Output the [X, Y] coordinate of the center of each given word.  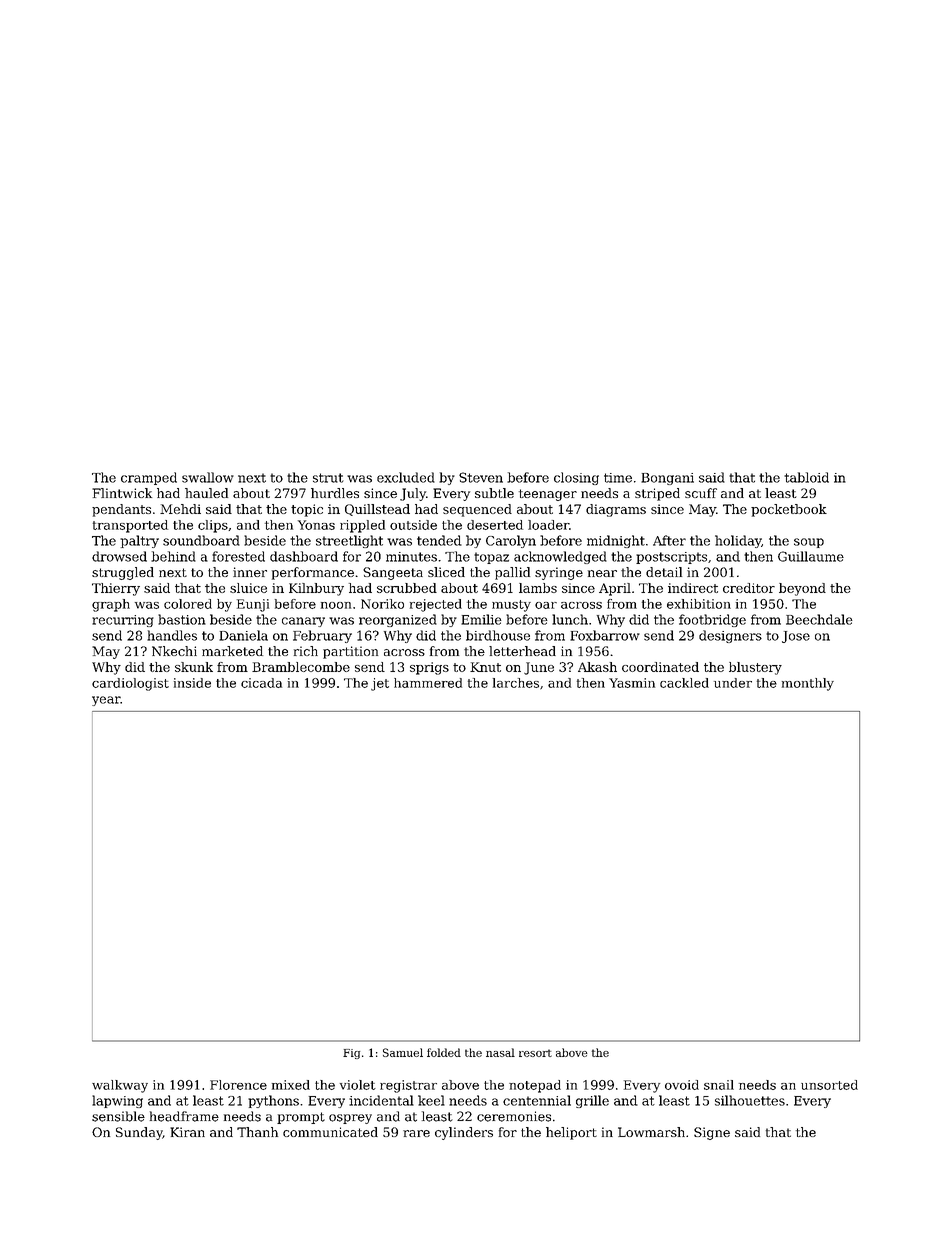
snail [719, 1085]
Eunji [253, 605]
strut [328, 478]
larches [516, 683]
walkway [120, 1086]
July [413, 494]
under [733, 683]
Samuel [403, 1052]
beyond [802, 589]
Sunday [139, 1133]
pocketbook [789, 510]
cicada [261, 683]
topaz [491, 558]
